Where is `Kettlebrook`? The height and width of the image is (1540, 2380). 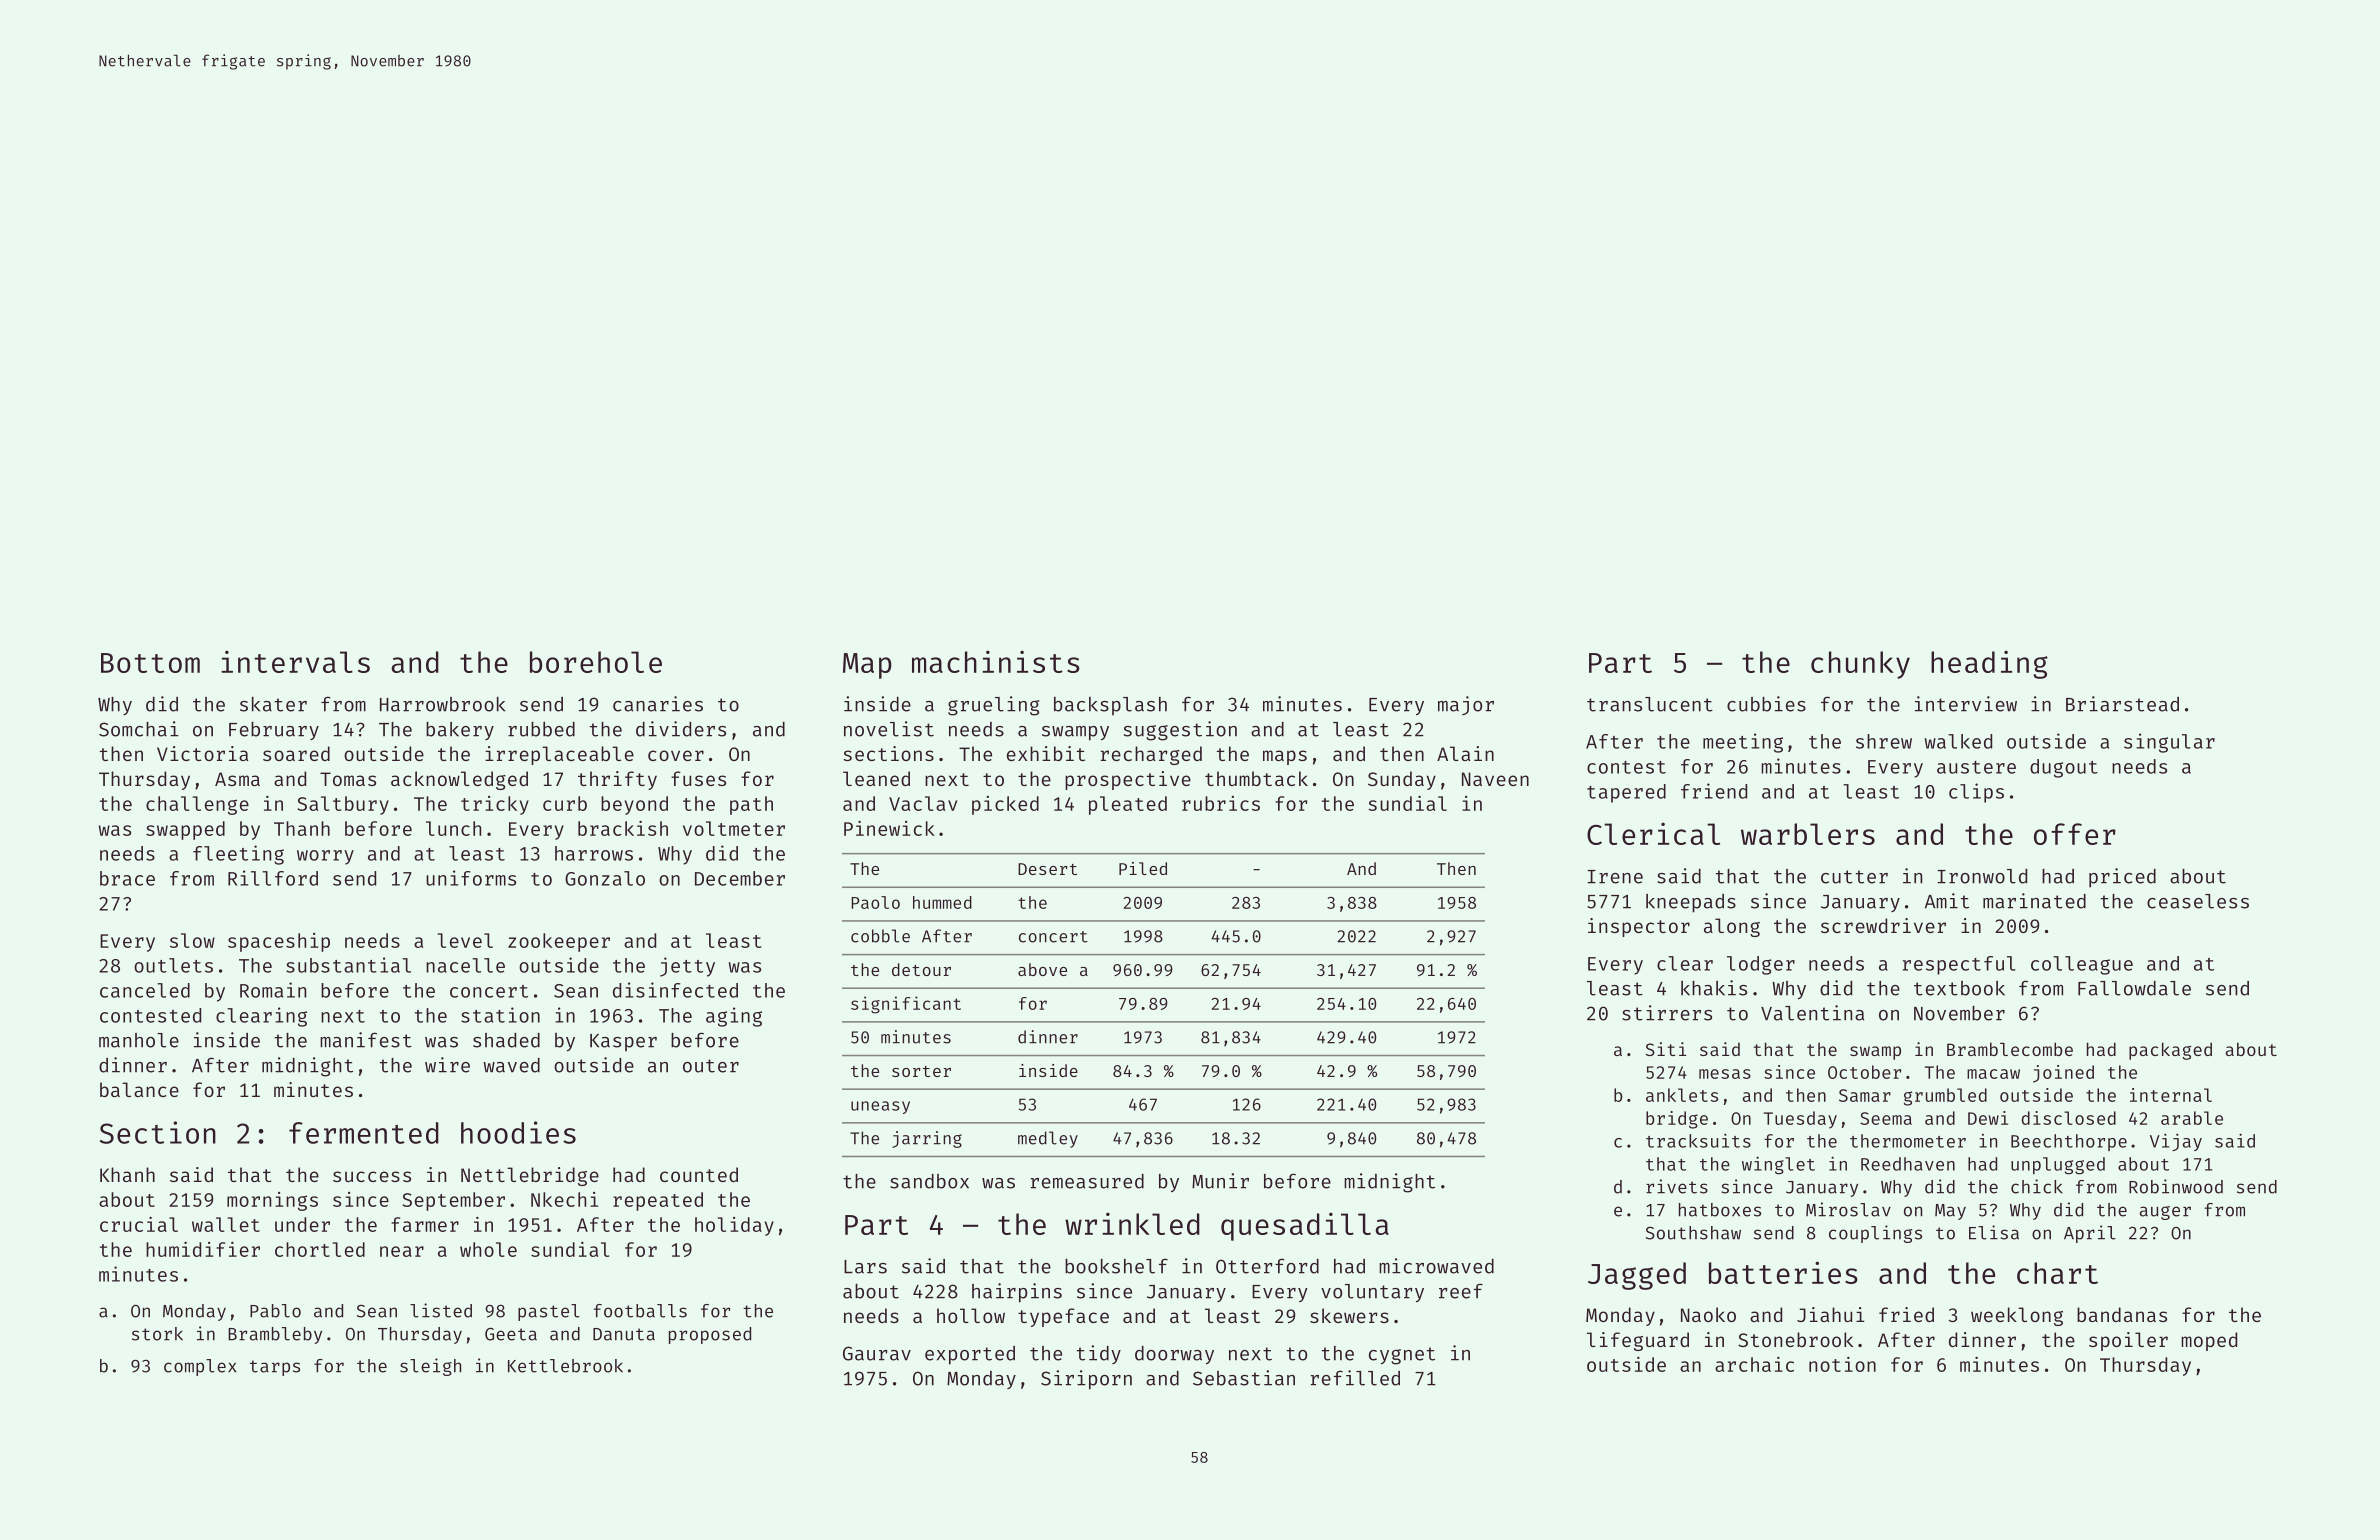 Kettlebrook is located at coordinates (565, 1366).
